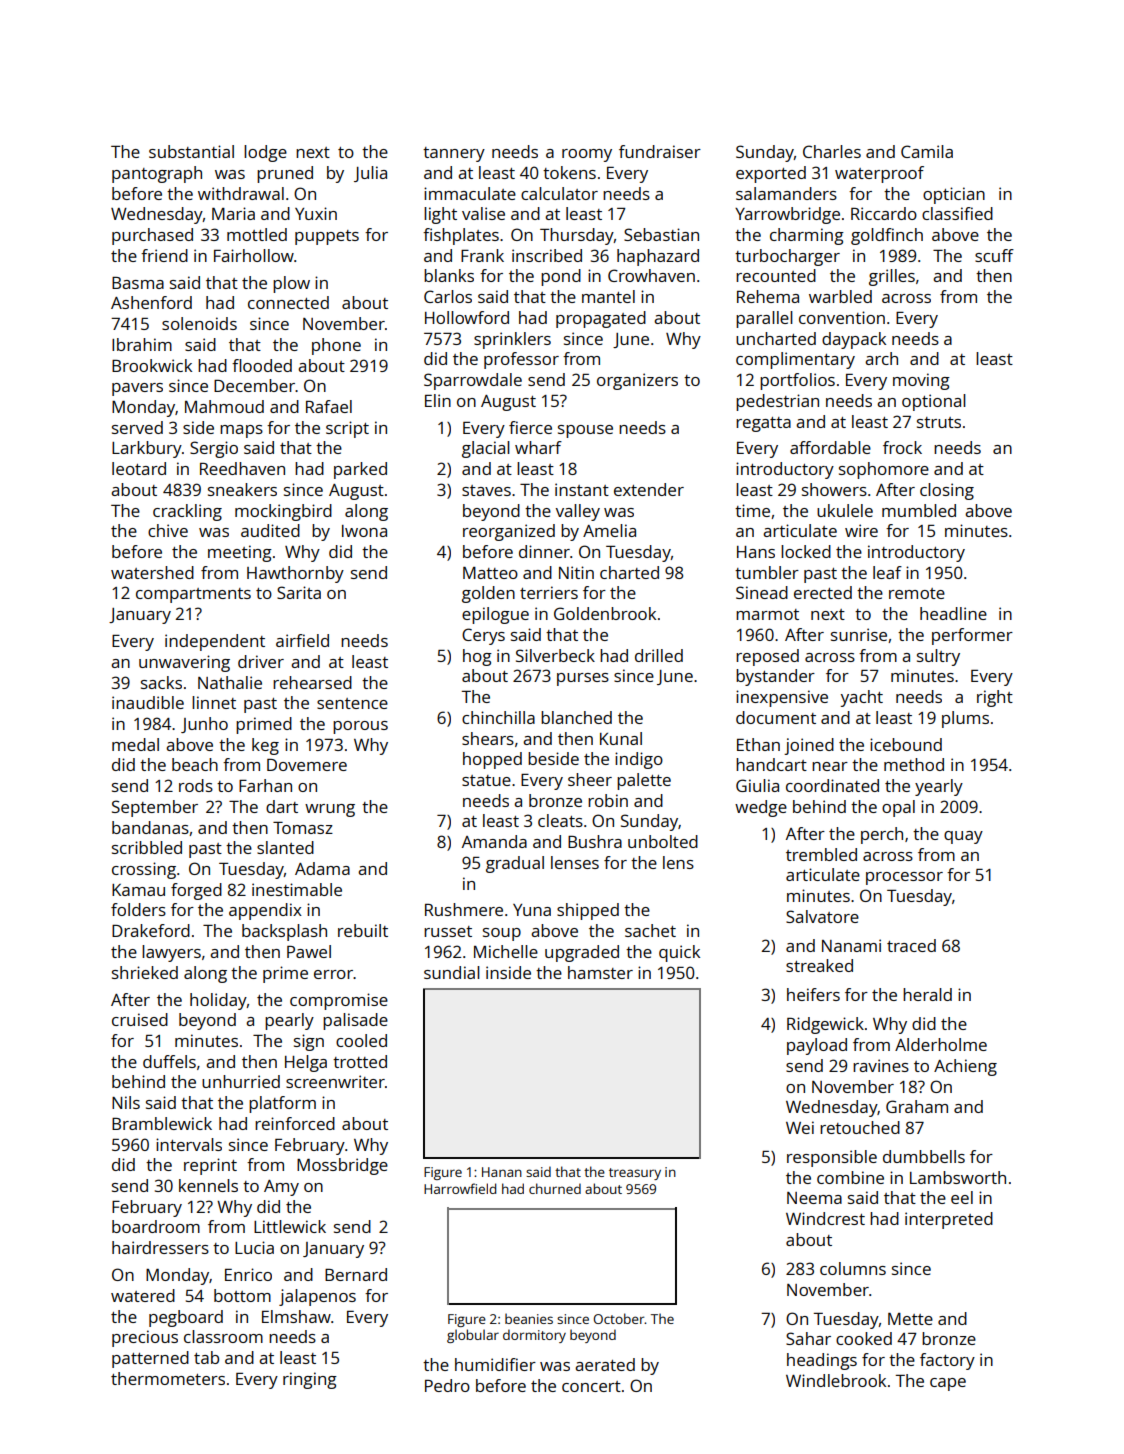 This screenshot has height=1454, width=1124. What do you see at coordinates (576, 572) in the screenshot?
I see `Nitin` at bounding box center [576, 572].
